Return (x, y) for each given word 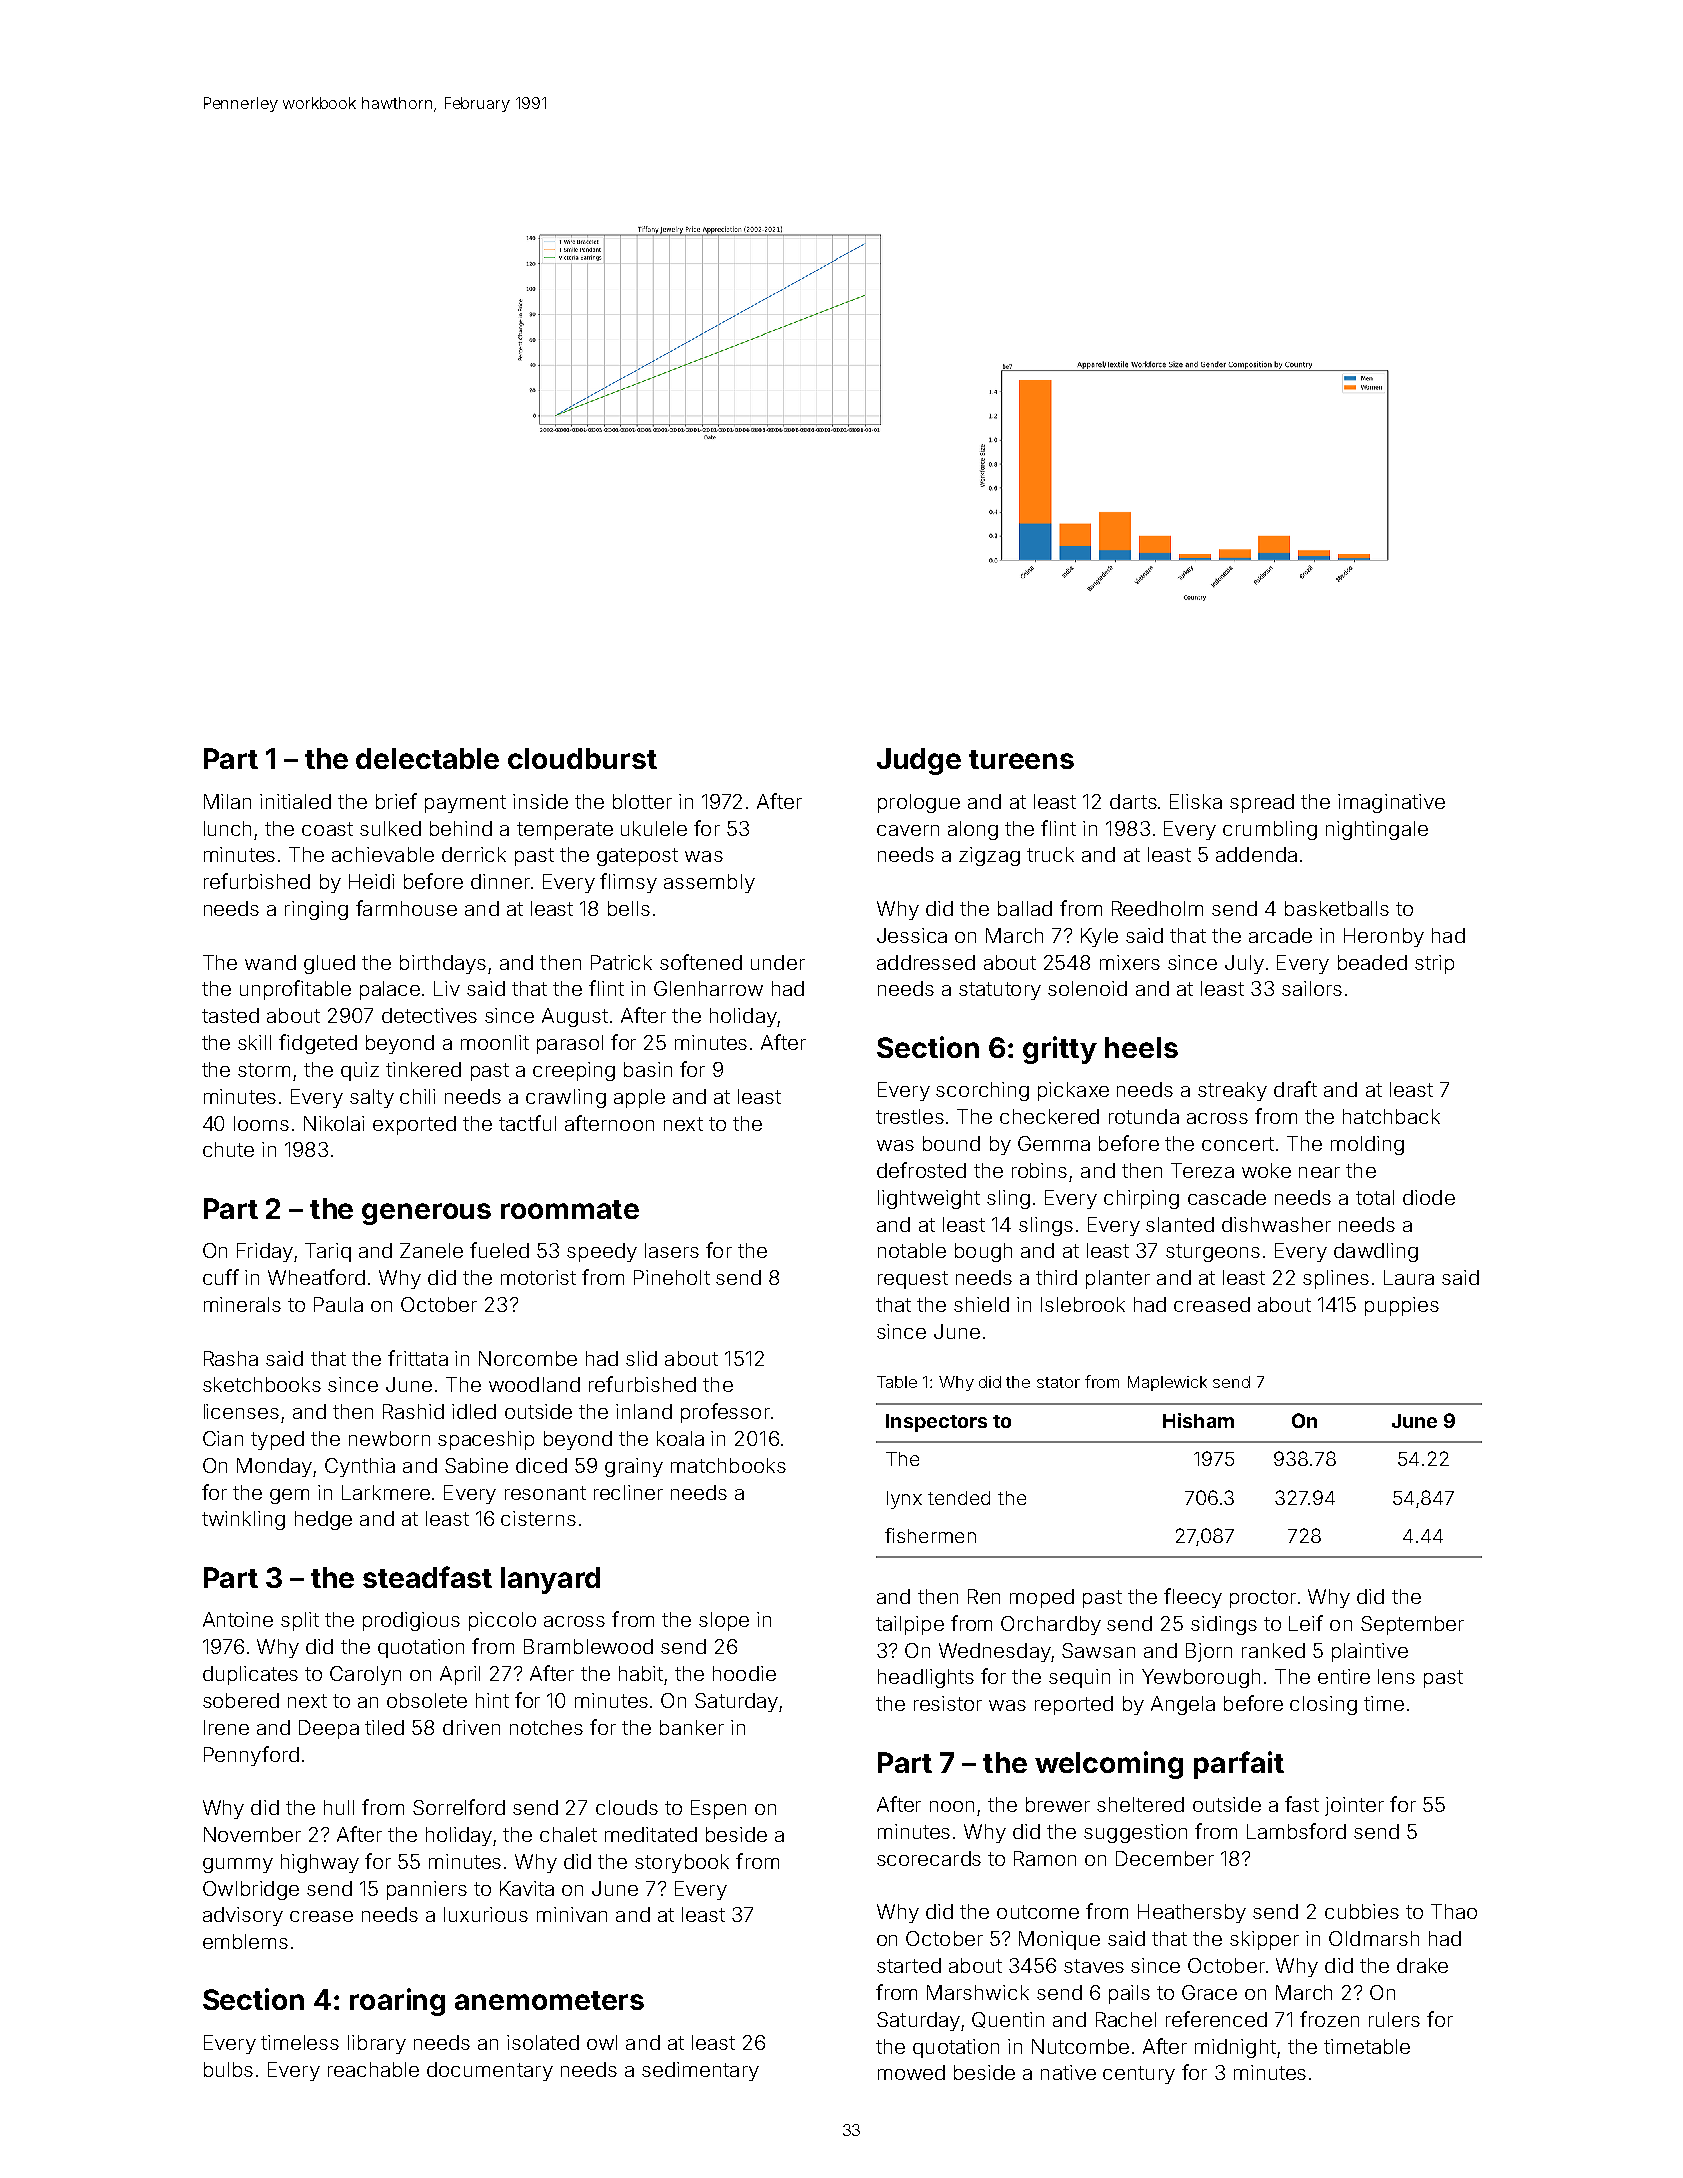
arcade (1280, 935)
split (300, 1621)
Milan (227, 801)
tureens (1021, 759)
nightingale (1377, 830)
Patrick (621, 962)
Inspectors (936, 1423)
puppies (1402, 1306)
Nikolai (334, 1123)
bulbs (228, 2069)
